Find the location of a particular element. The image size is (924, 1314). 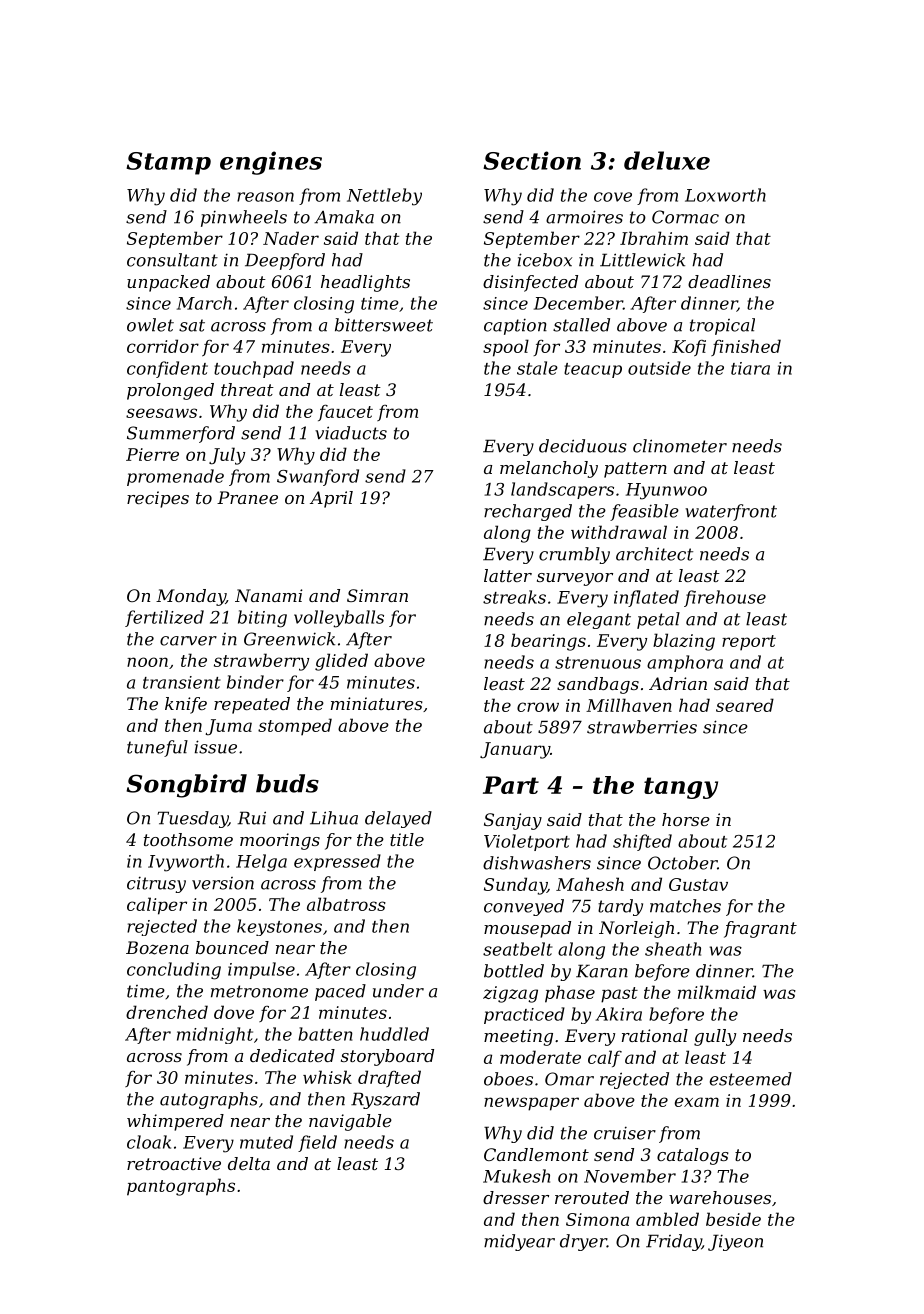

Stamp is located at coordinates (168, 163).
